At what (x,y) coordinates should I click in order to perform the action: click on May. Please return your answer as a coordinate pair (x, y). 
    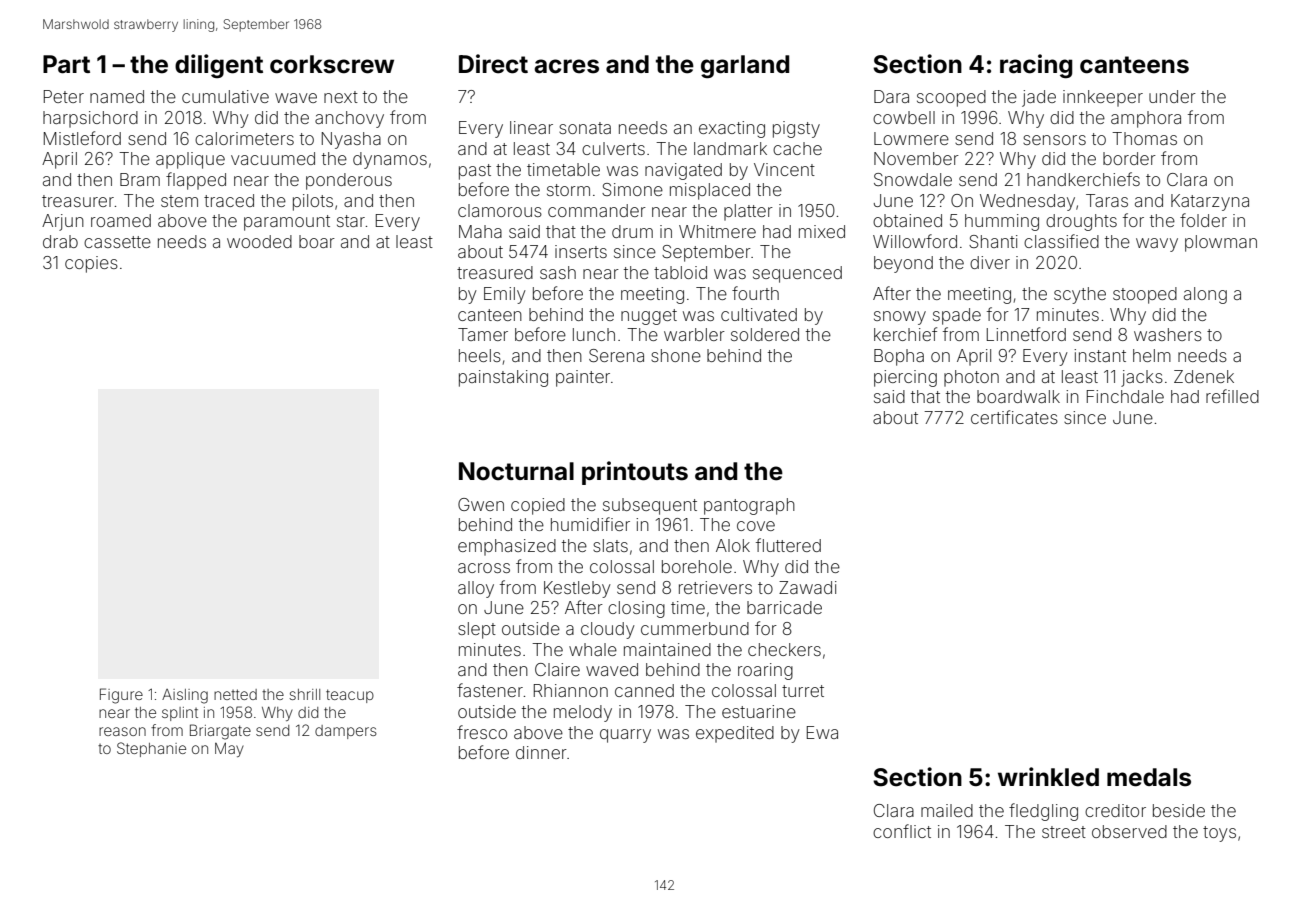
    Looking at the image, I should click on (229, 749).
